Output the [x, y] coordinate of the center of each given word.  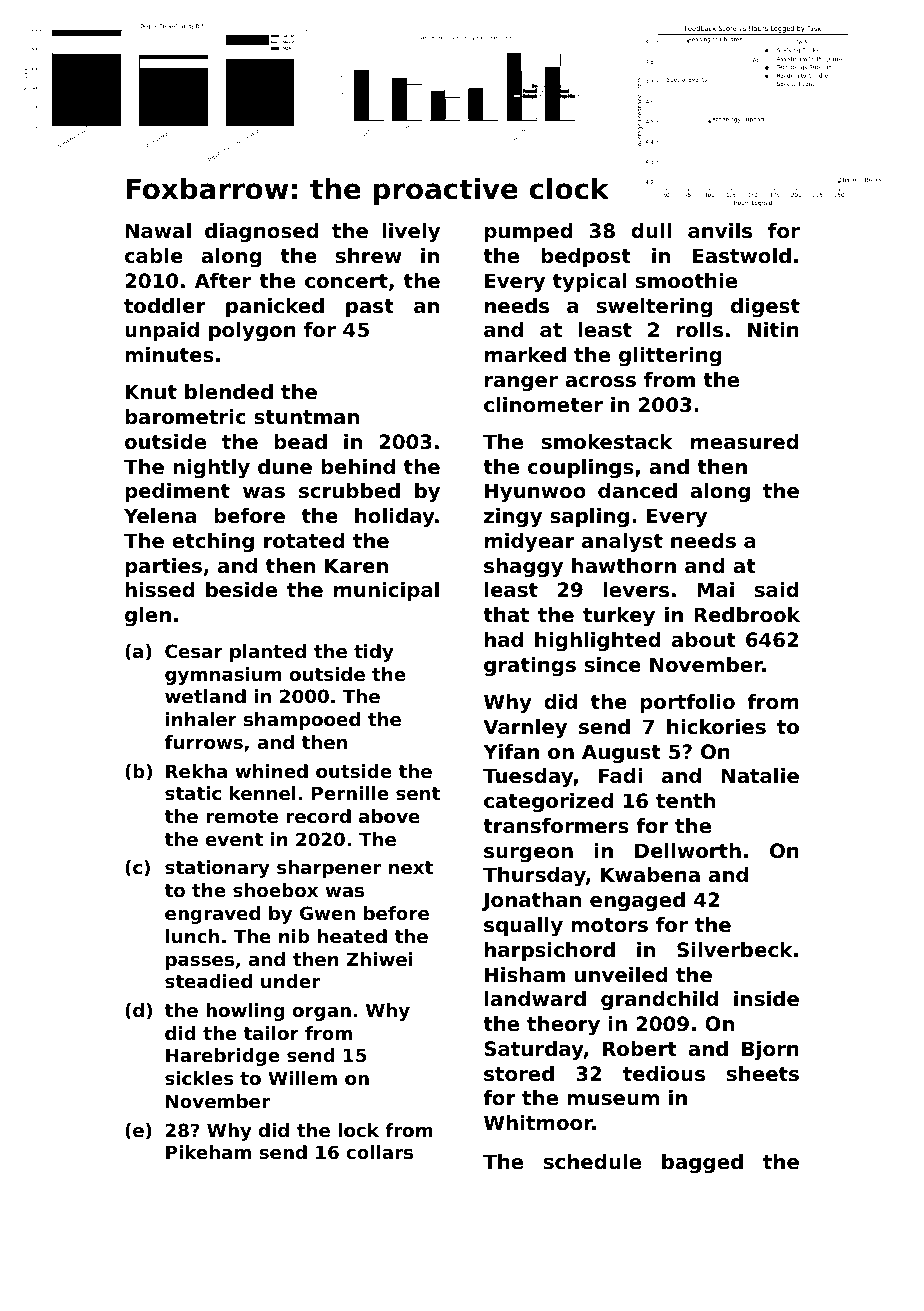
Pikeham [208, 1152]
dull [651, 231]
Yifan [511, 751]
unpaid [162, 331]
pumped [529, 232]
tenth [685, 801]
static [193, 793]
